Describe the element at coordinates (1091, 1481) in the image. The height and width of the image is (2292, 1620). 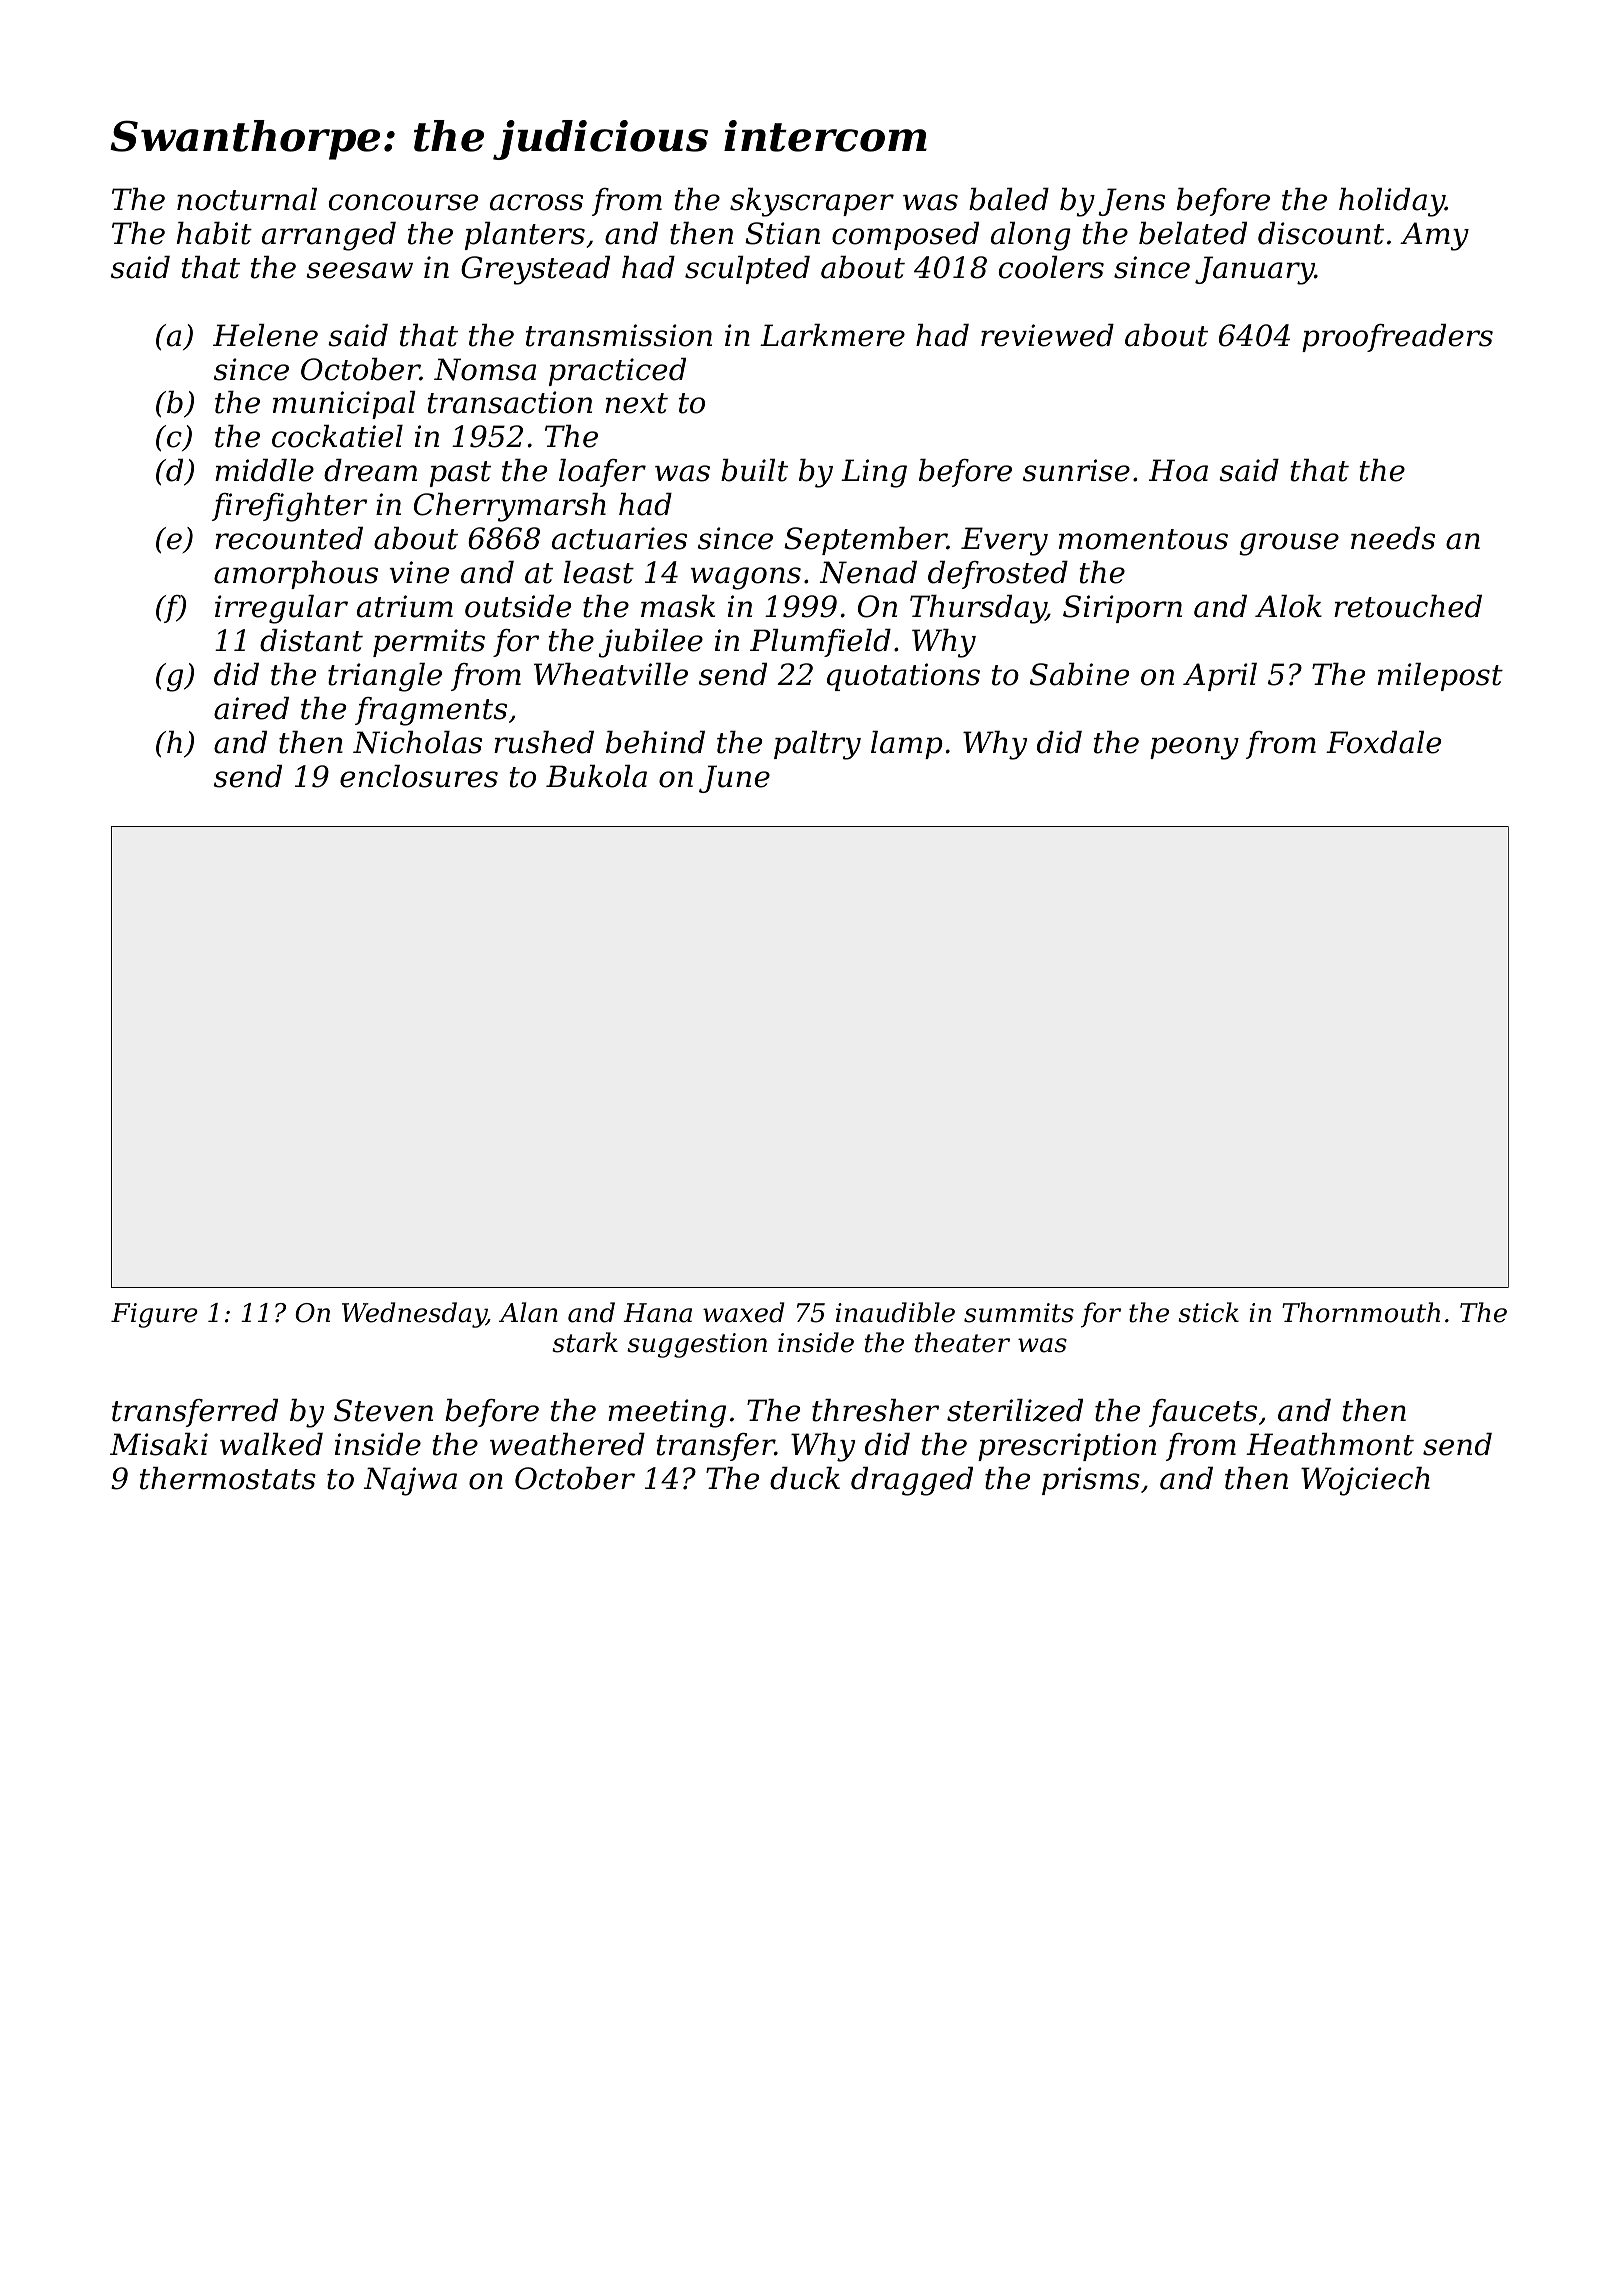
I see `prisms` at that location.
